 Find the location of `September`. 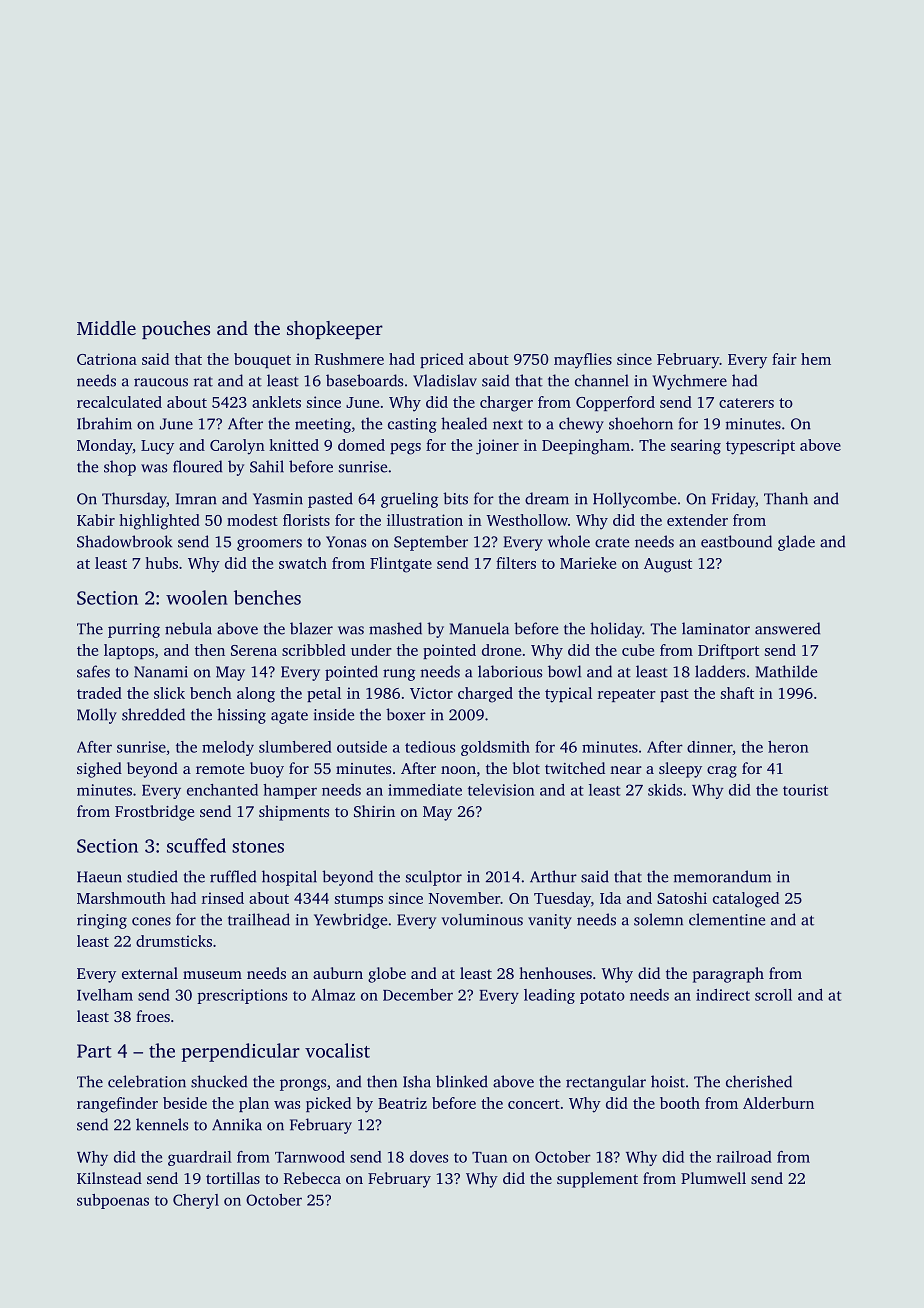

September is located at coordinates (431, 543).
